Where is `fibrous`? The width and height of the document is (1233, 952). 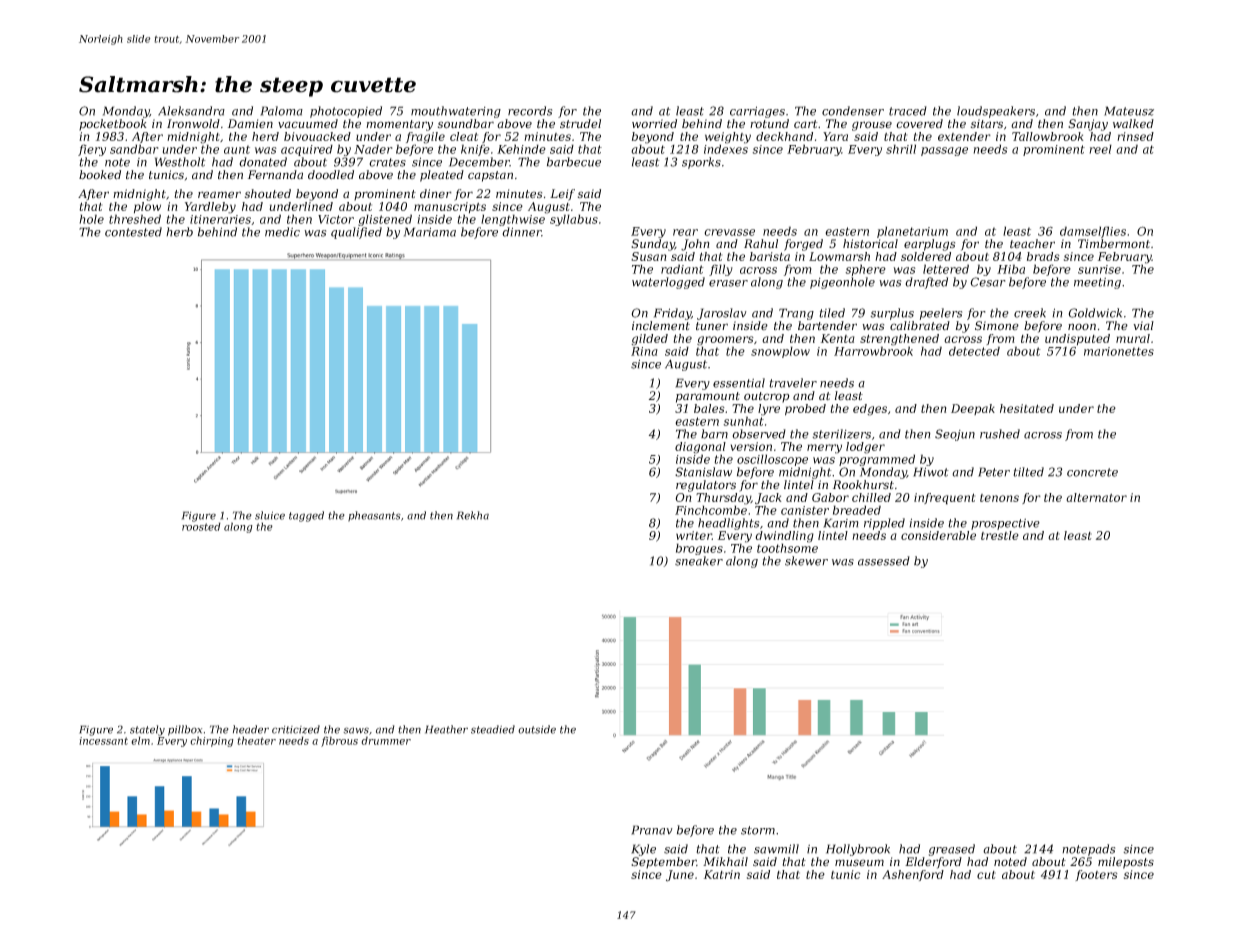 fibrous is located at coordinates (339, 741).
